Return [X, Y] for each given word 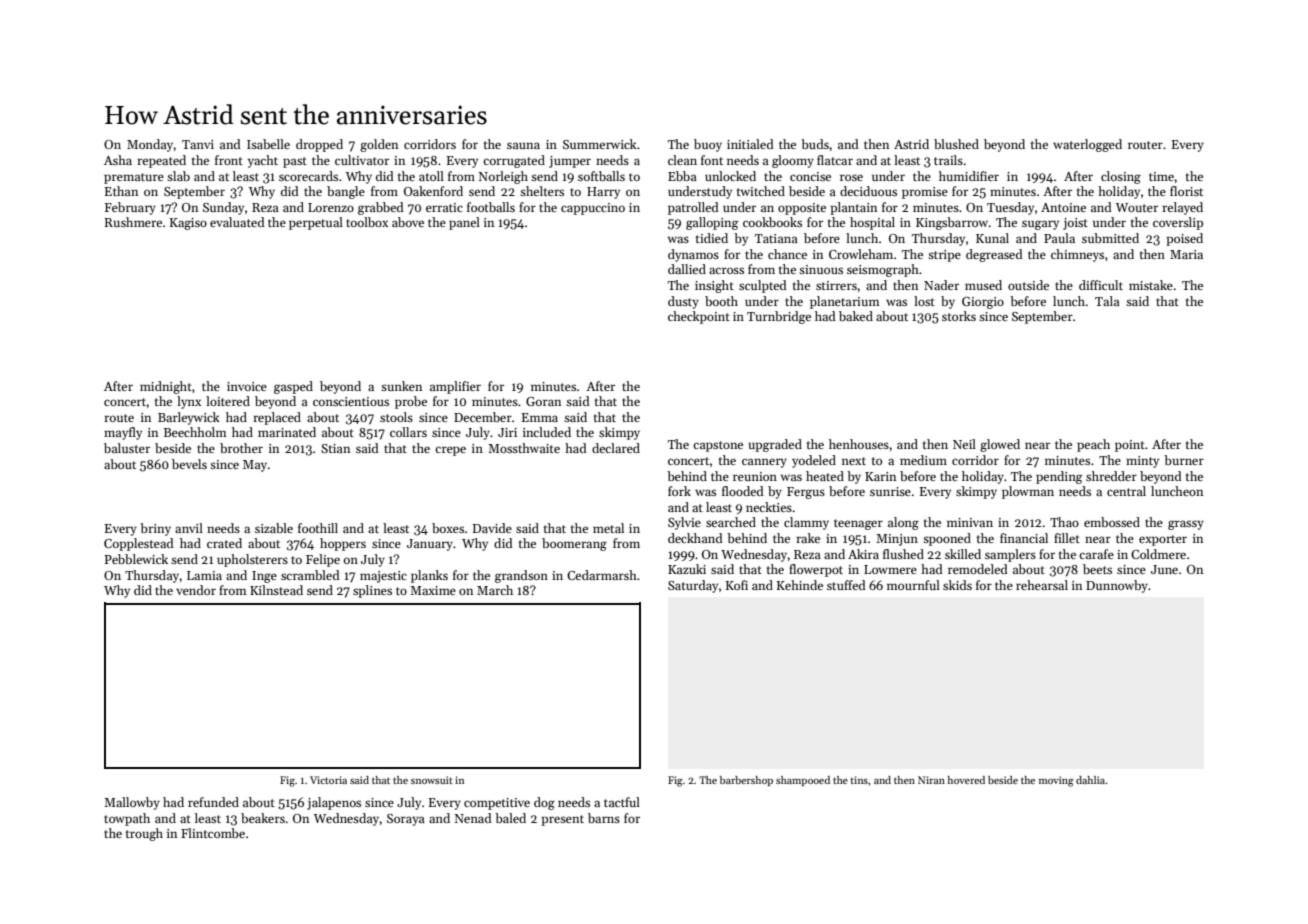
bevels [189, 464]
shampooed [803, 781]
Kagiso [188, 224]
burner [1184, 460]
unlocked [730, 176]
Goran [543, 401]
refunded [213, 802]
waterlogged [1087, 145]
